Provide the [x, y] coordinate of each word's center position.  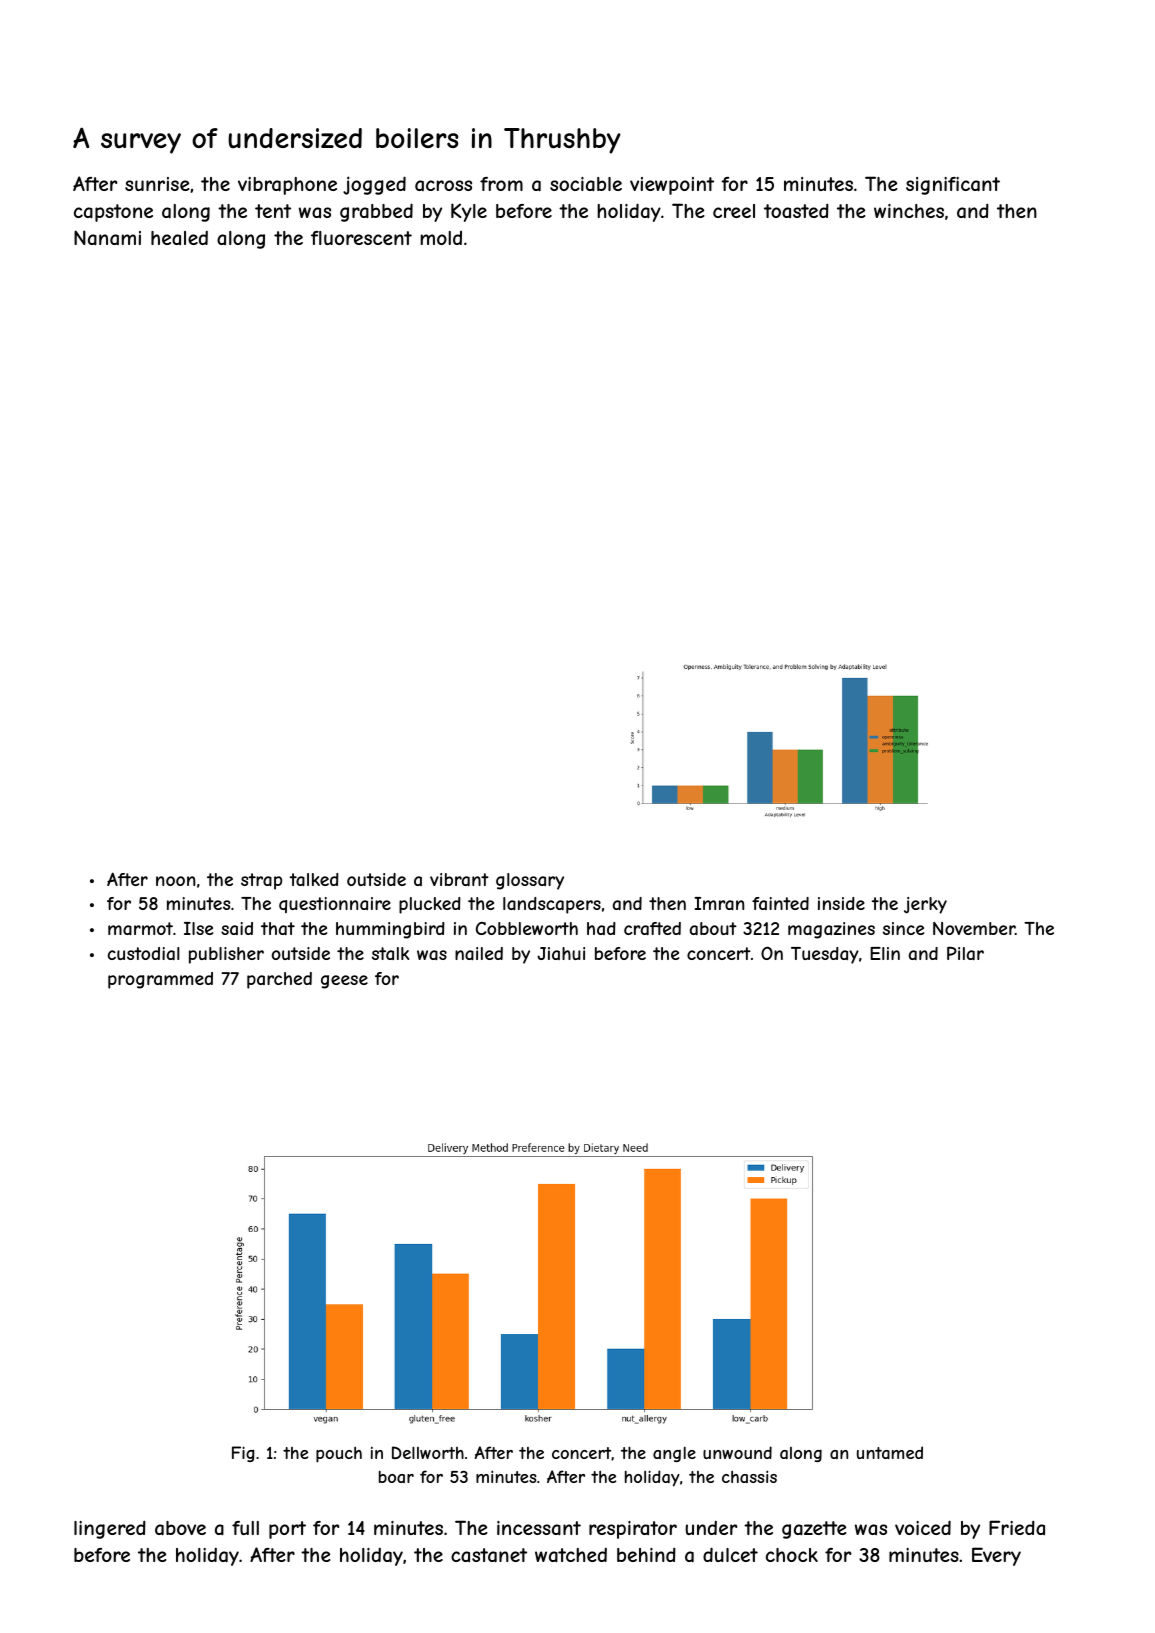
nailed [479, 953]
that [278, 928]
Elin [885, 953]
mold [441, 238]
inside [841, 903]
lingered [110, 1529]
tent [273, 211]
